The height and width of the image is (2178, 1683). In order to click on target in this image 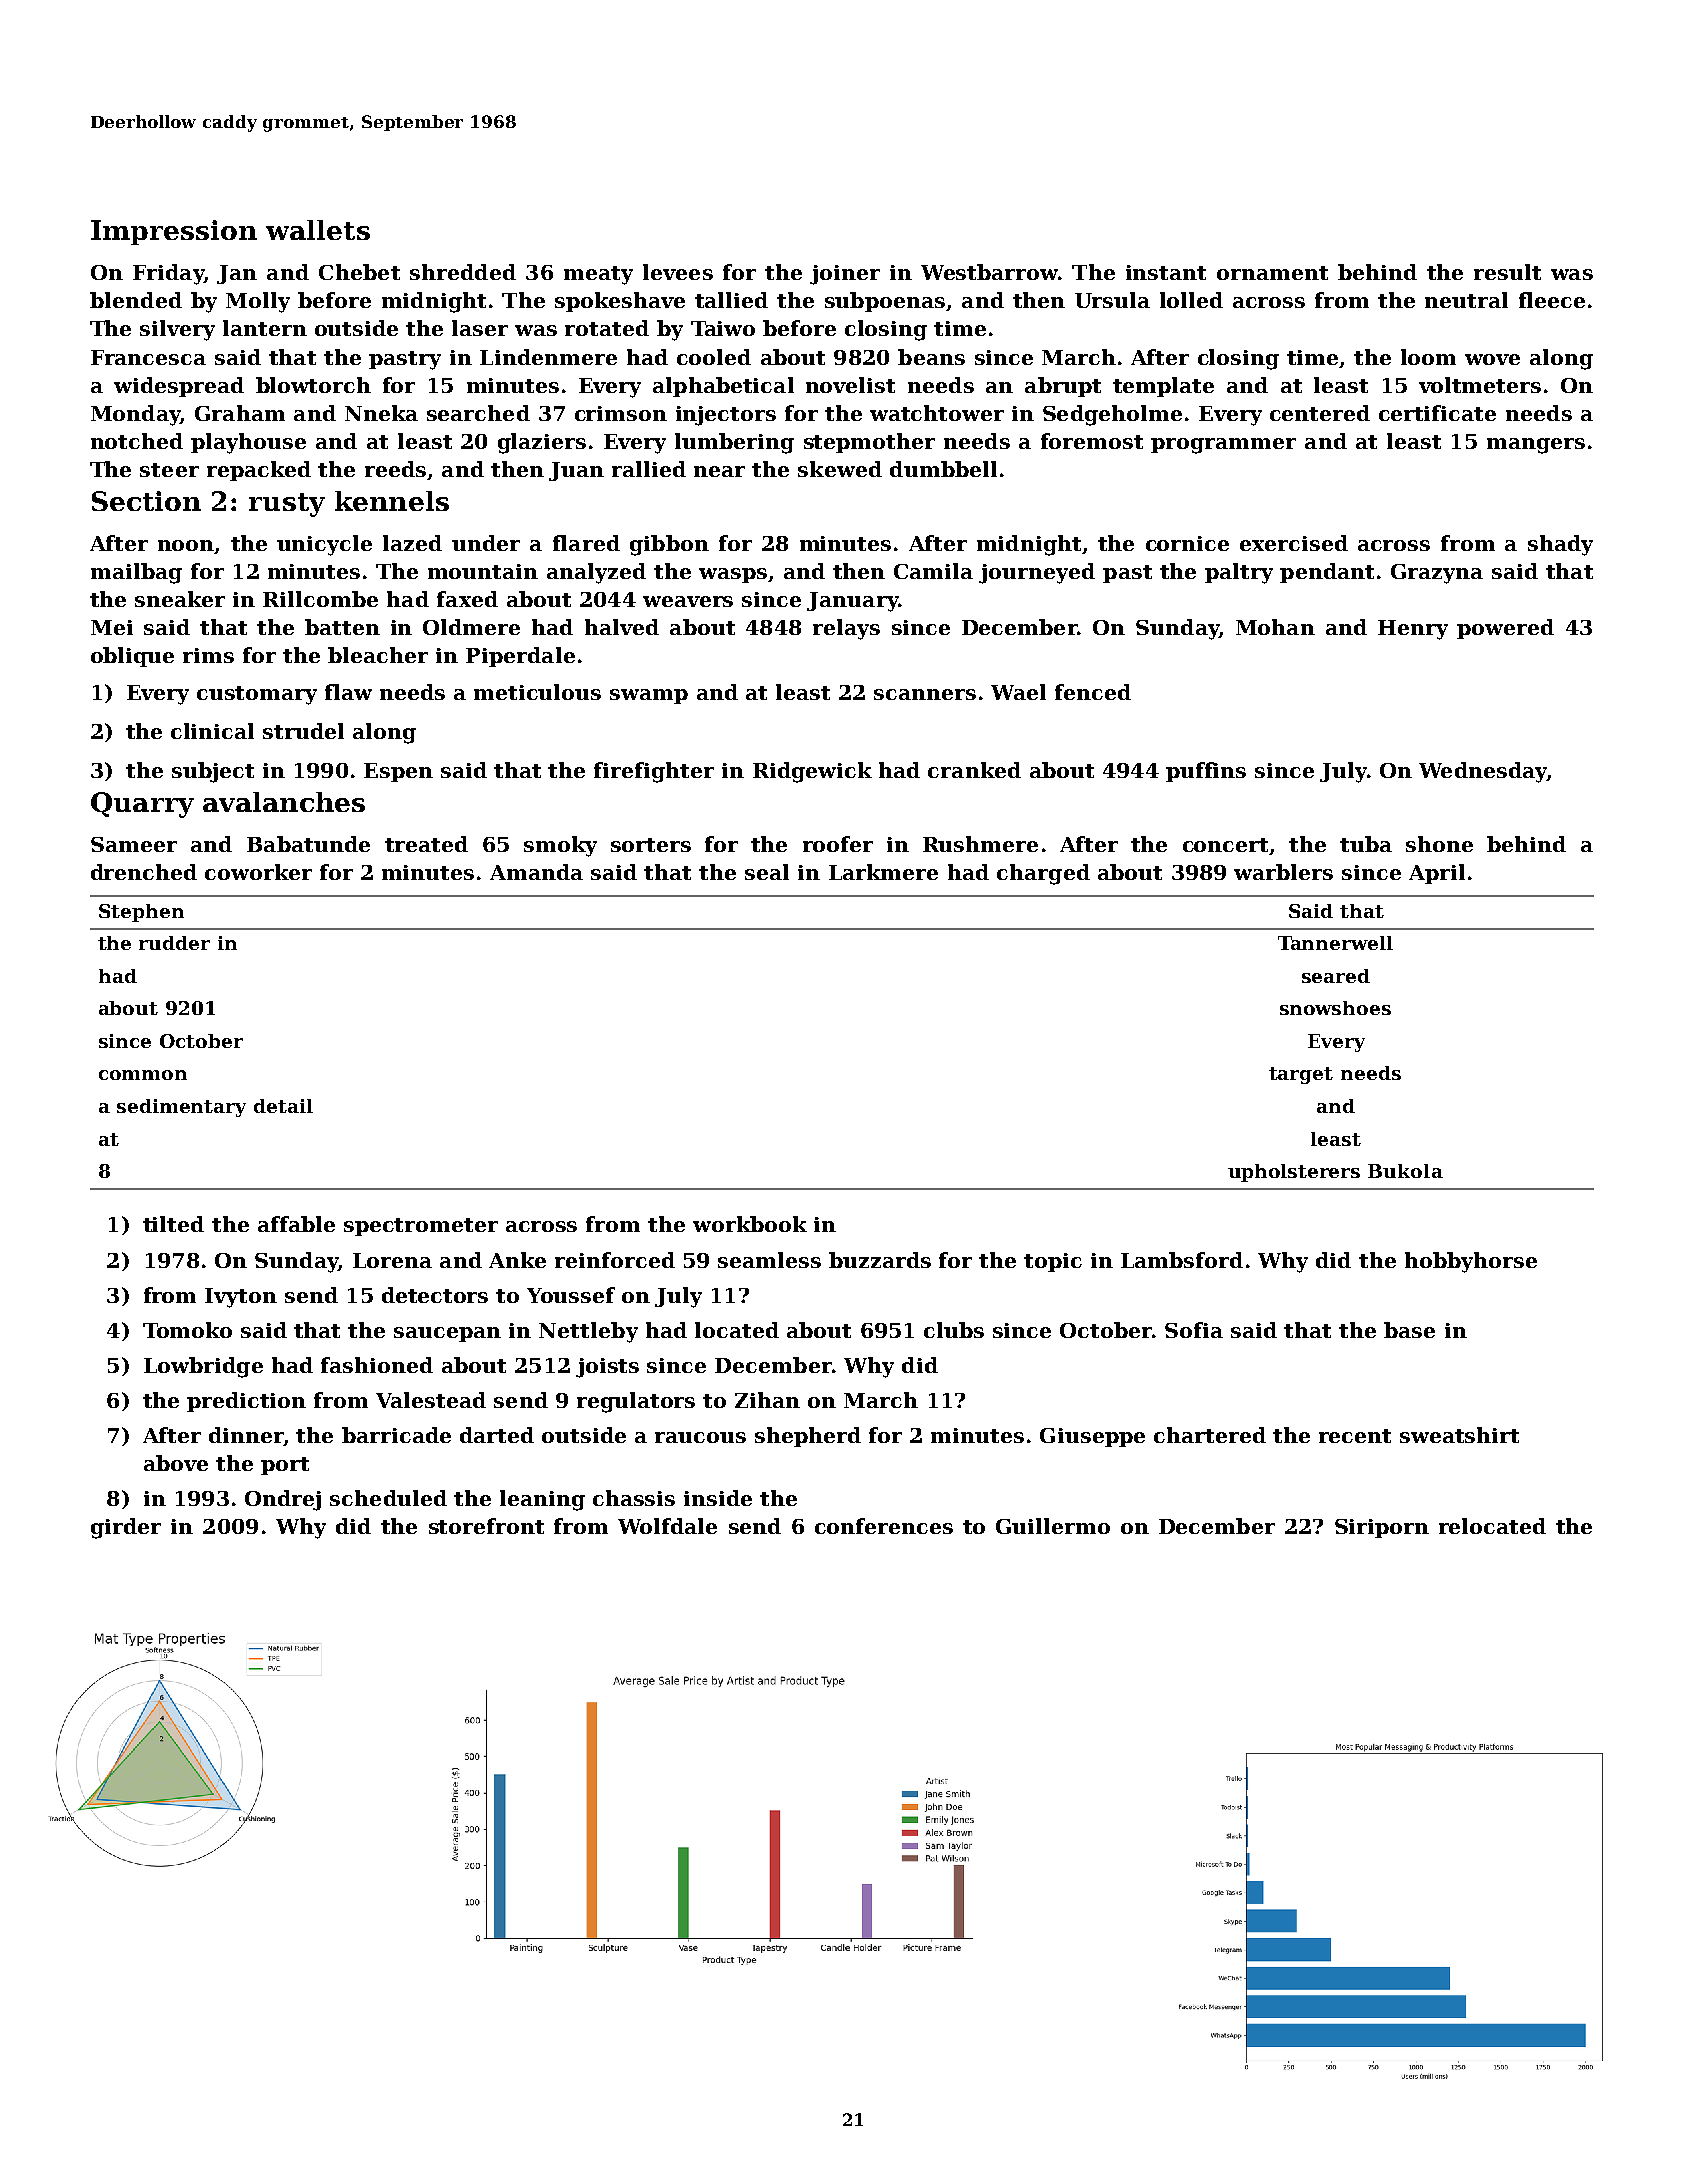, I will do `click(1301, 1075)`.
